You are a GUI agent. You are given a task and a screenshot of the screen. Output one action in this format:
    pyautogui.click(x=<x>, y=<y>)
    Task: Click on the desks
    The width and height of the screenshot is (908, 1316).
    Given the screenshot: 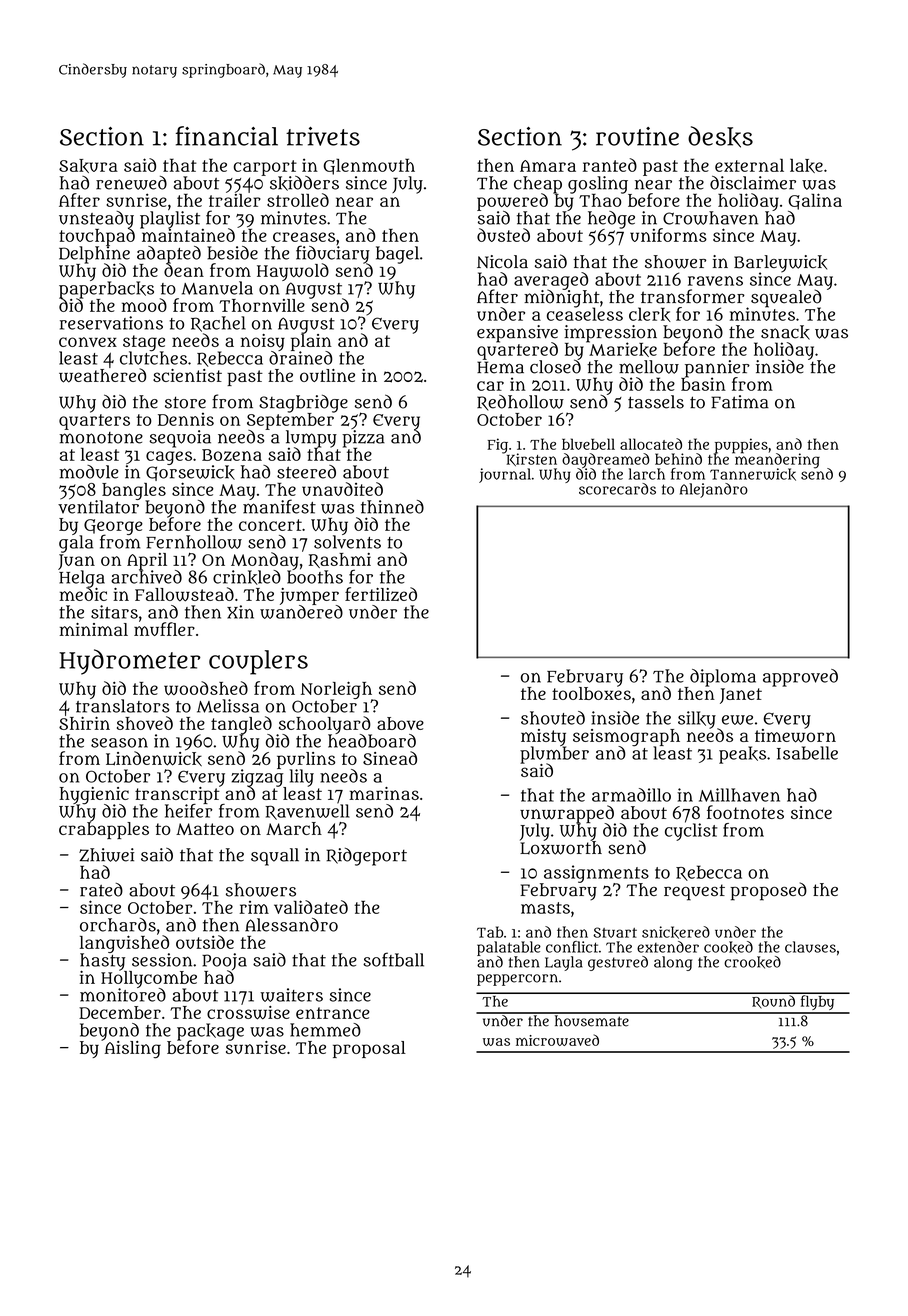 What is the action you would take?
    pyautogui.click(x=720, y=137)
